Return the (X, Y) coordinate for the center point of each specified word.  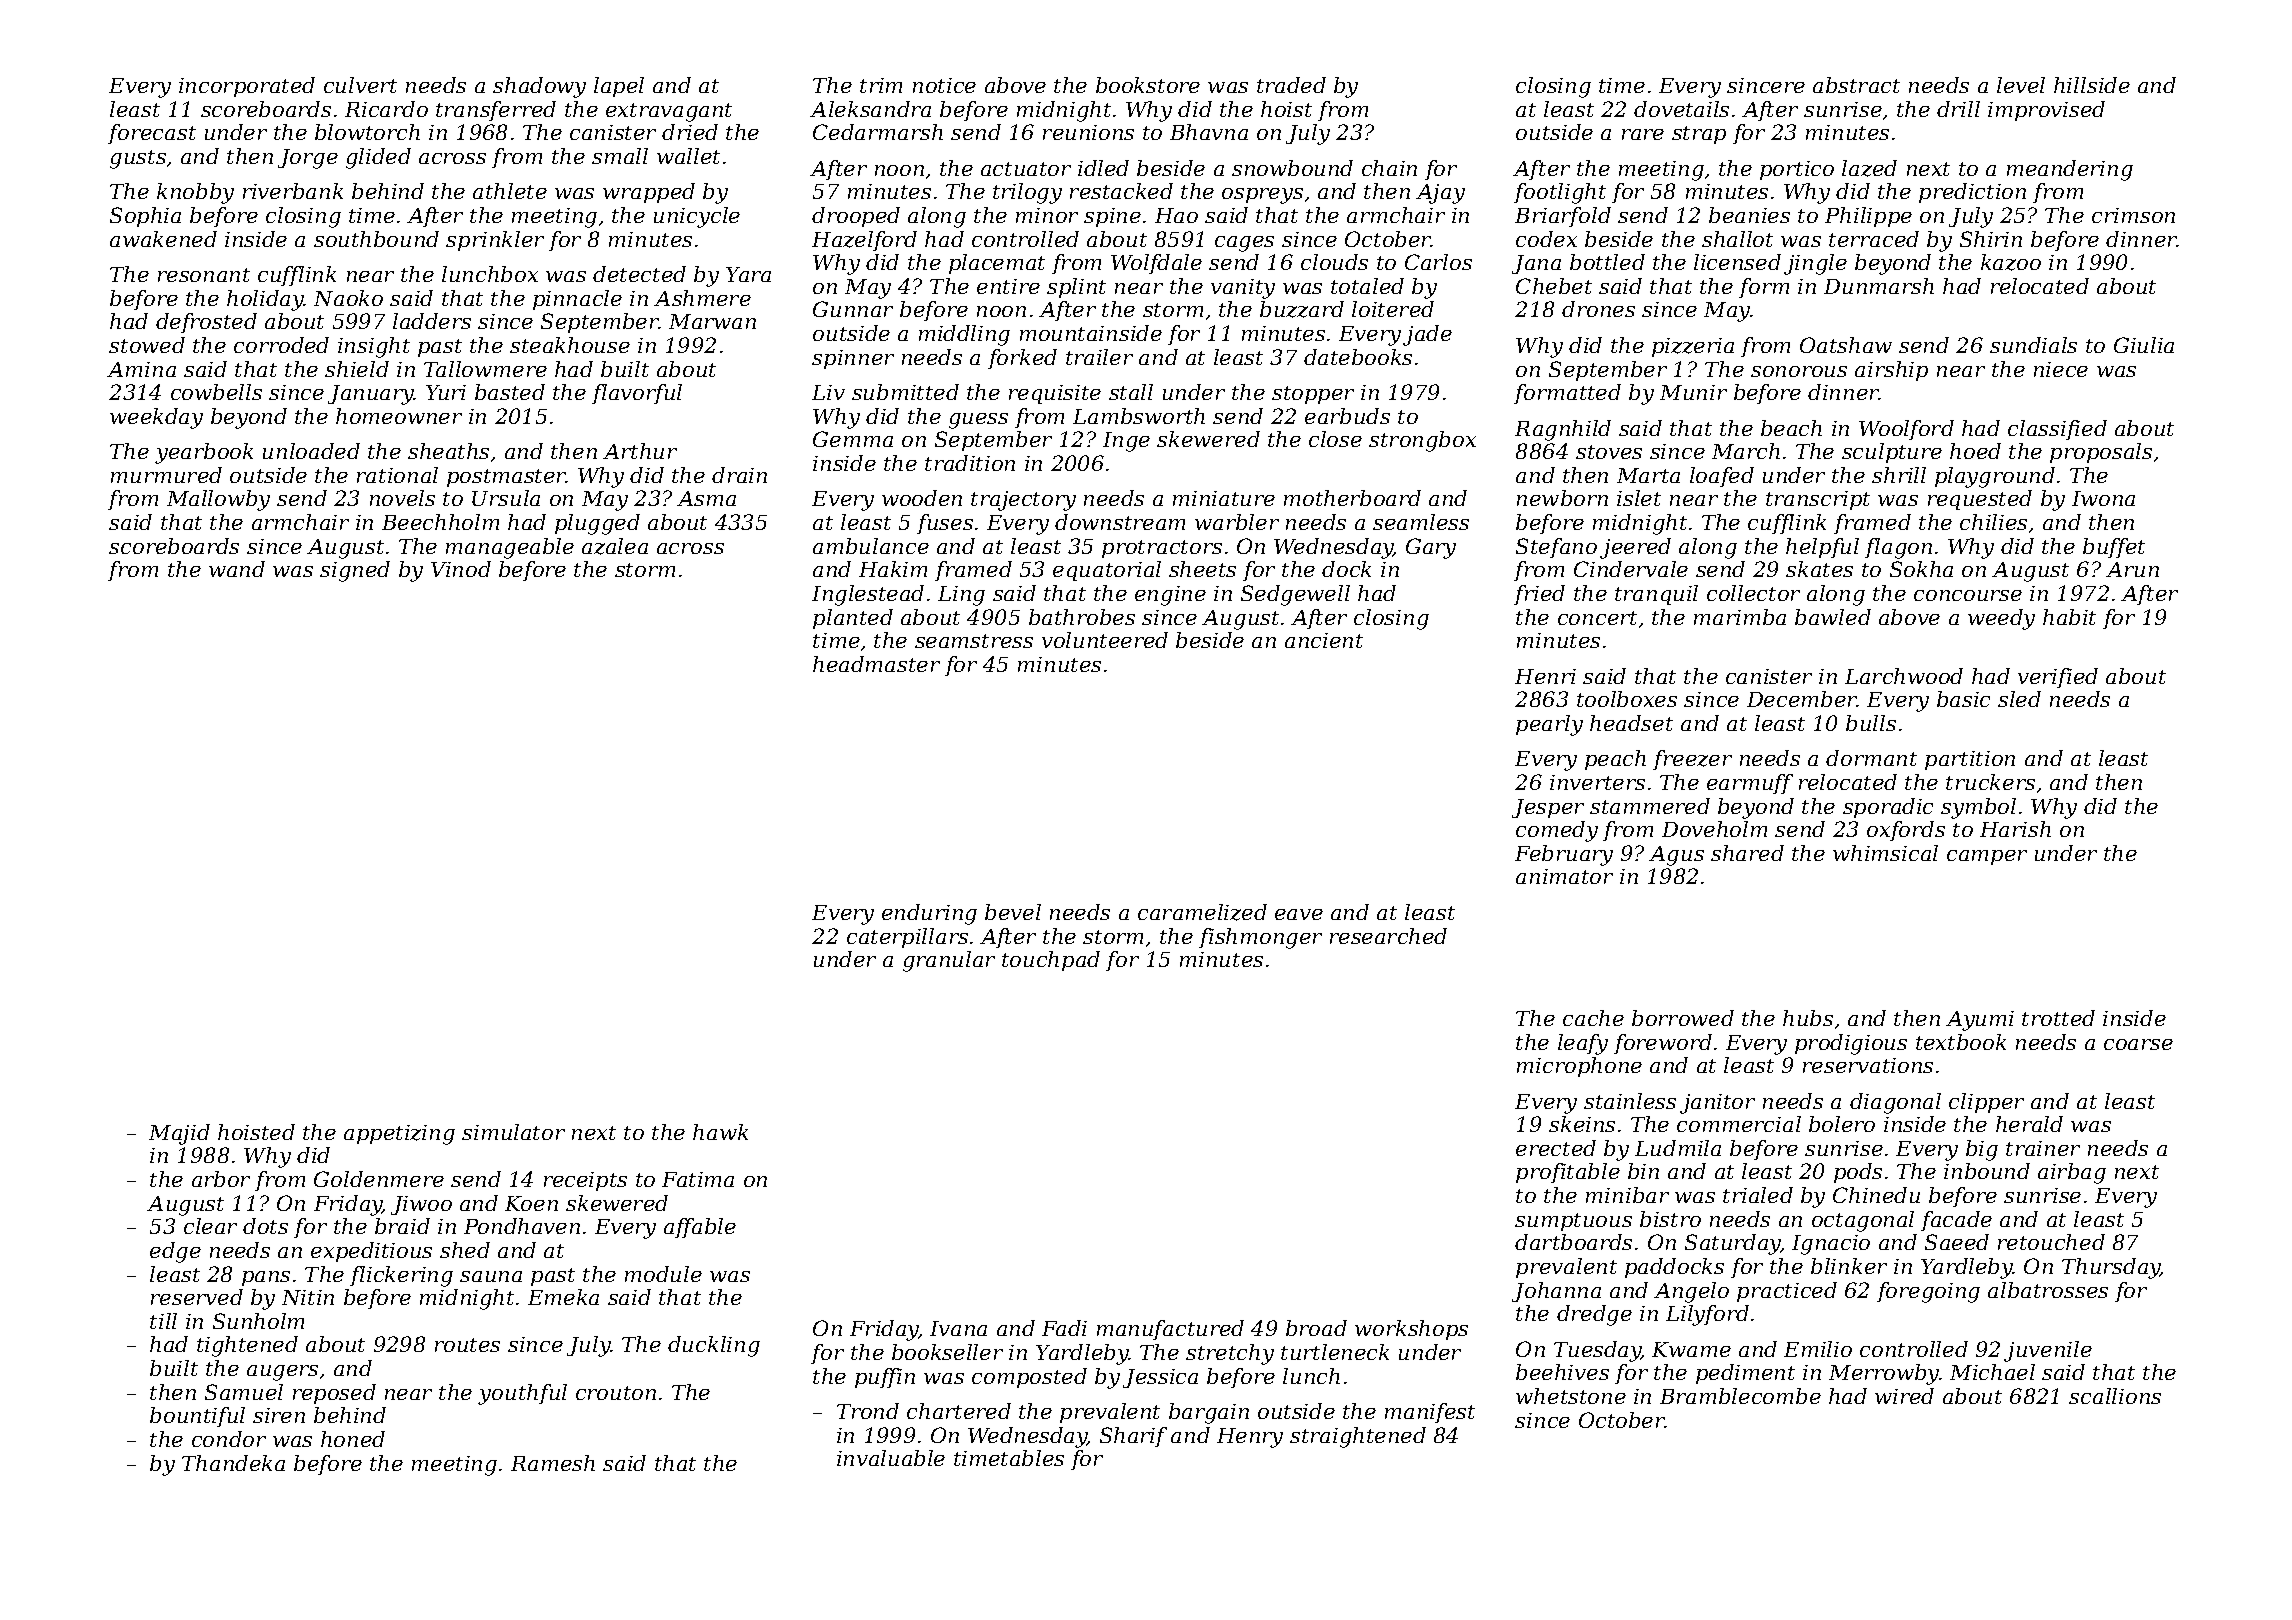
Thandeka (233, 1463)
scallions (2115, 1396)
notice (944, 85)
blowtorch (367, 132)
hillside (2092, 85)
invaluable (891, 1458)
